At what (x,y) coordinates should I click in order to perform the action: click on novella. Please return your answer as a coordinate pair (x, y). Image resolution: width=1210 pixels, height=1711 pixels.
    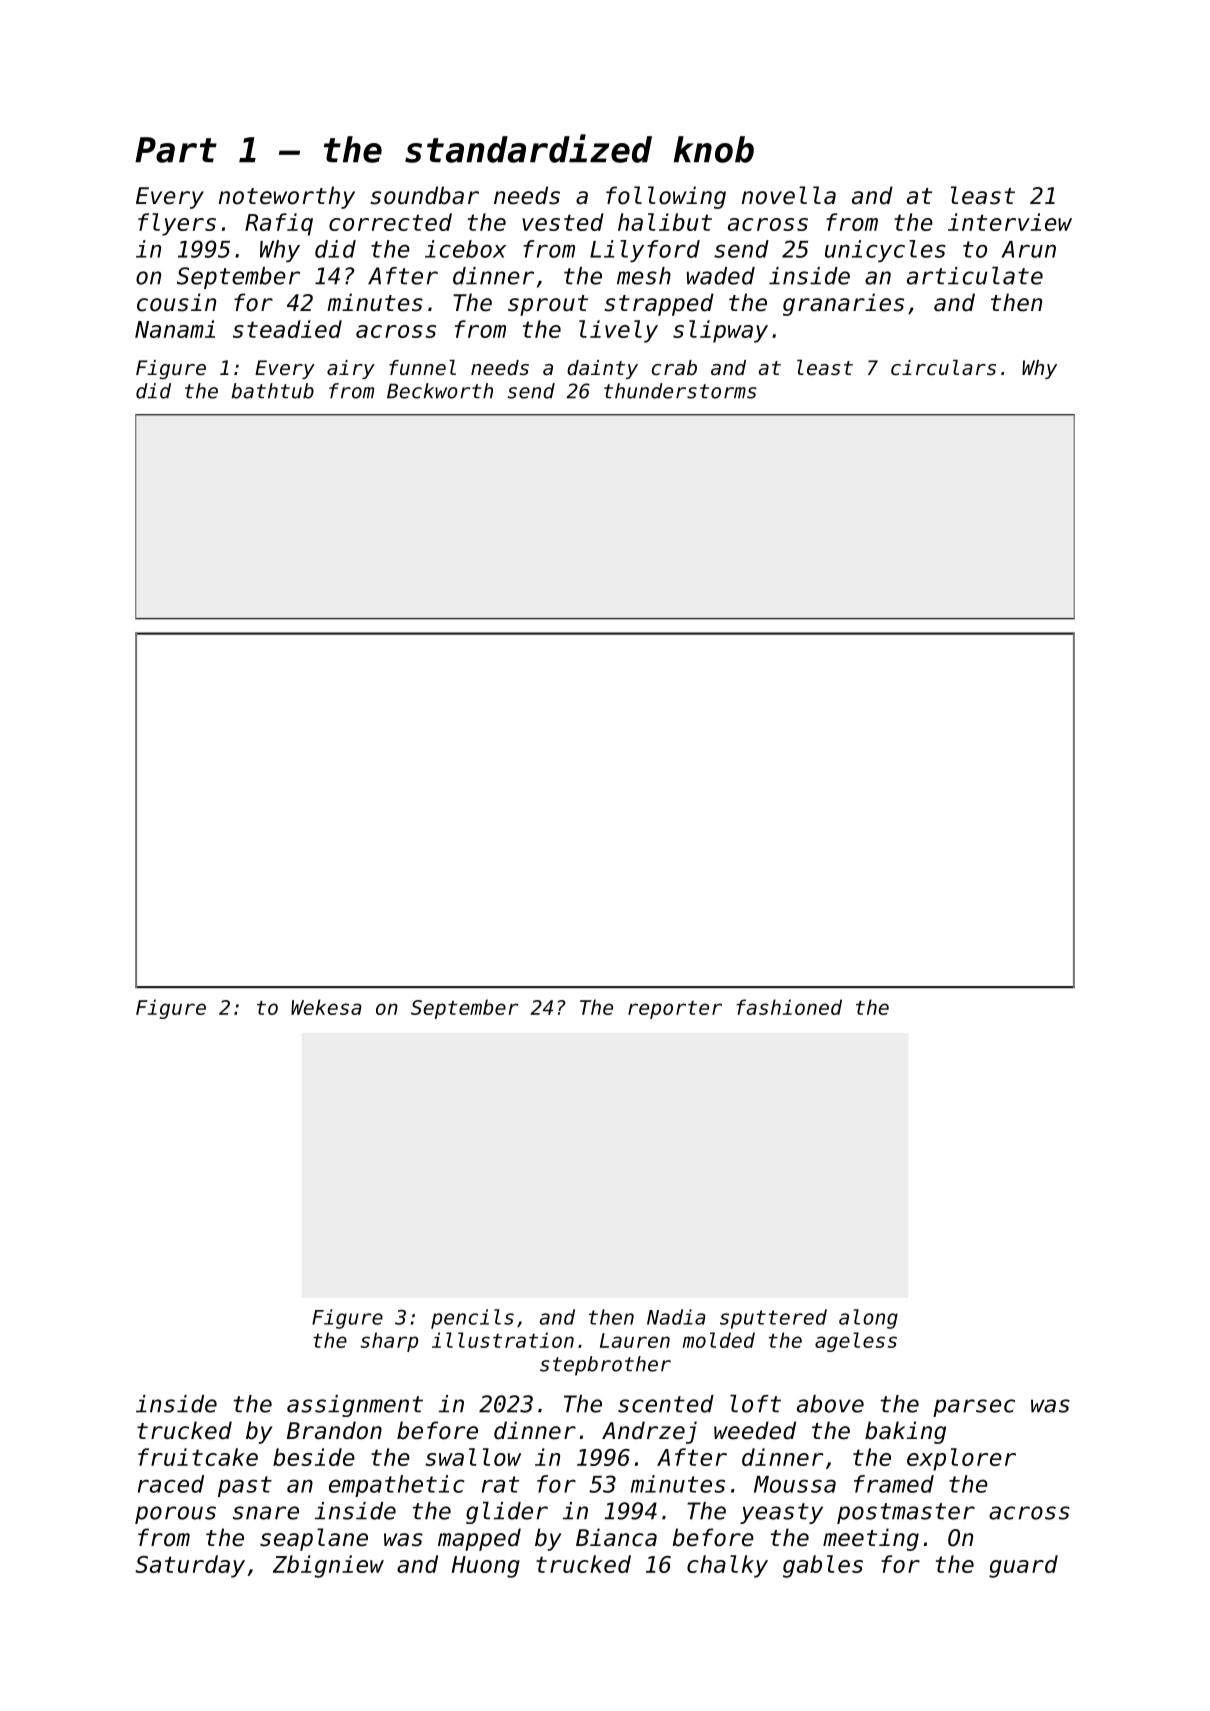
    Looking at the image, I should click on (789, 195).
